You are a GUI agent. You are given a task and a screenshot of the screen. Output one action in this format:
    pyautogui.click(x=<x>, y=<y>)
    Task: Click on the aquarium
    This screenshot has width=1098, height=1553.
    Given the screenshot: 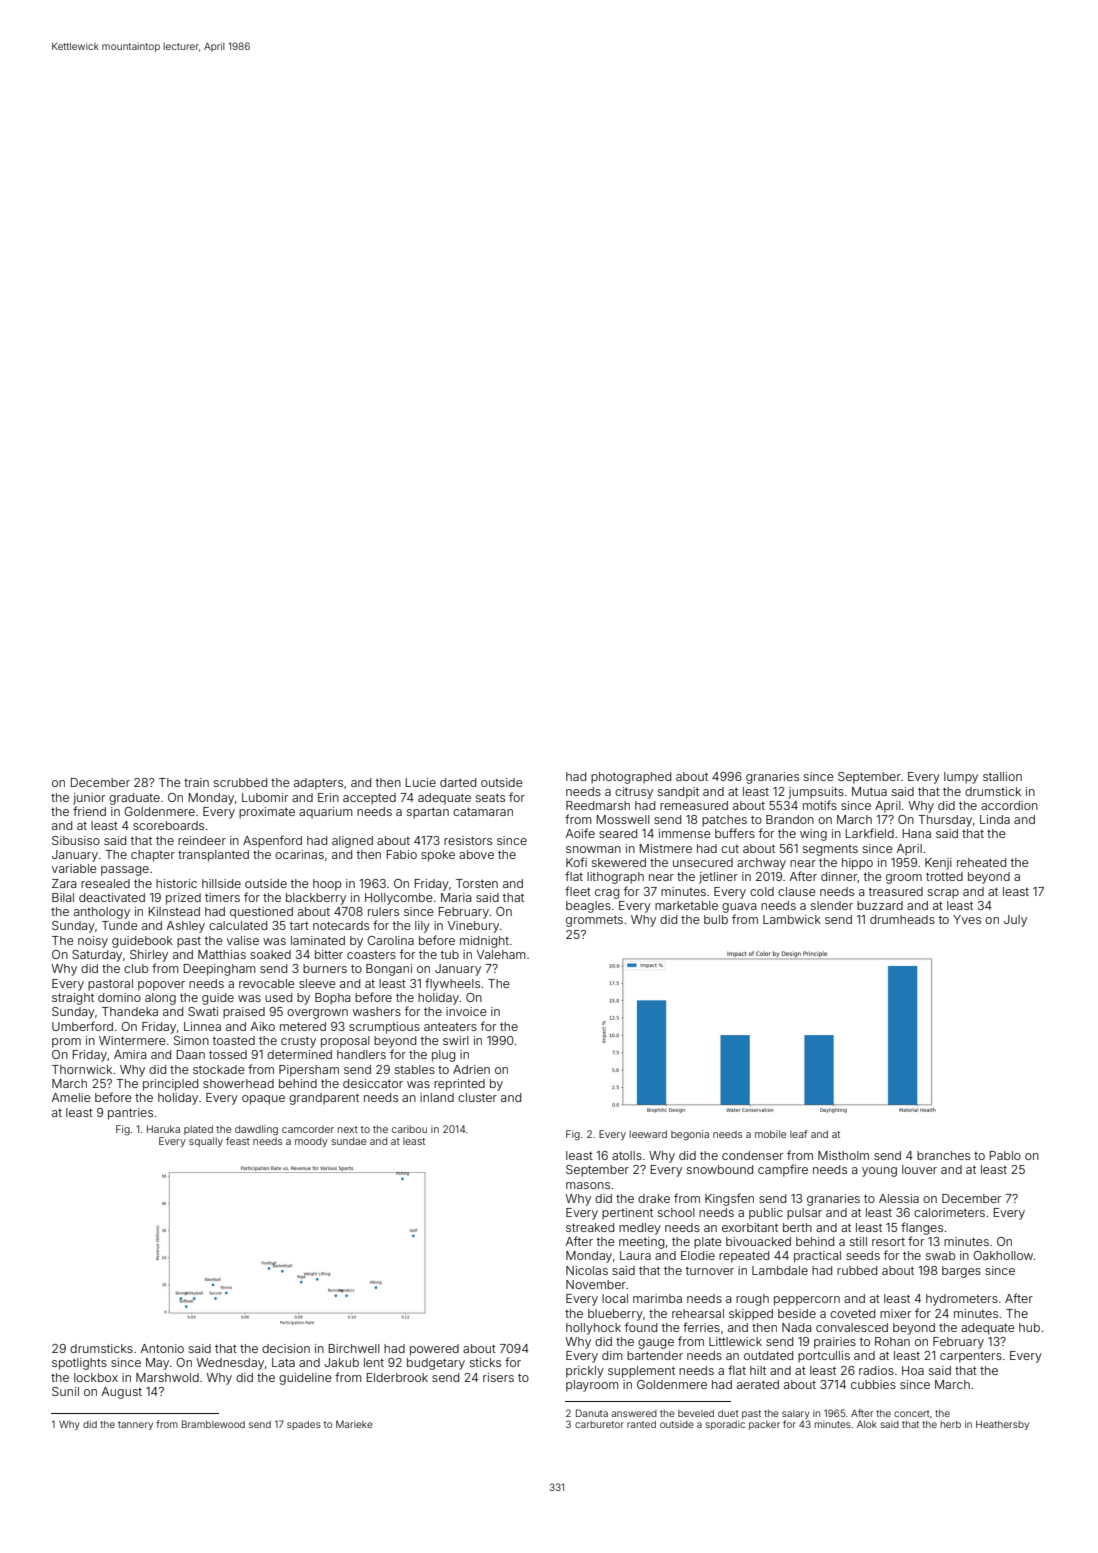 What is the action you would take?
    pyautogui.click(x=326, y=813)
